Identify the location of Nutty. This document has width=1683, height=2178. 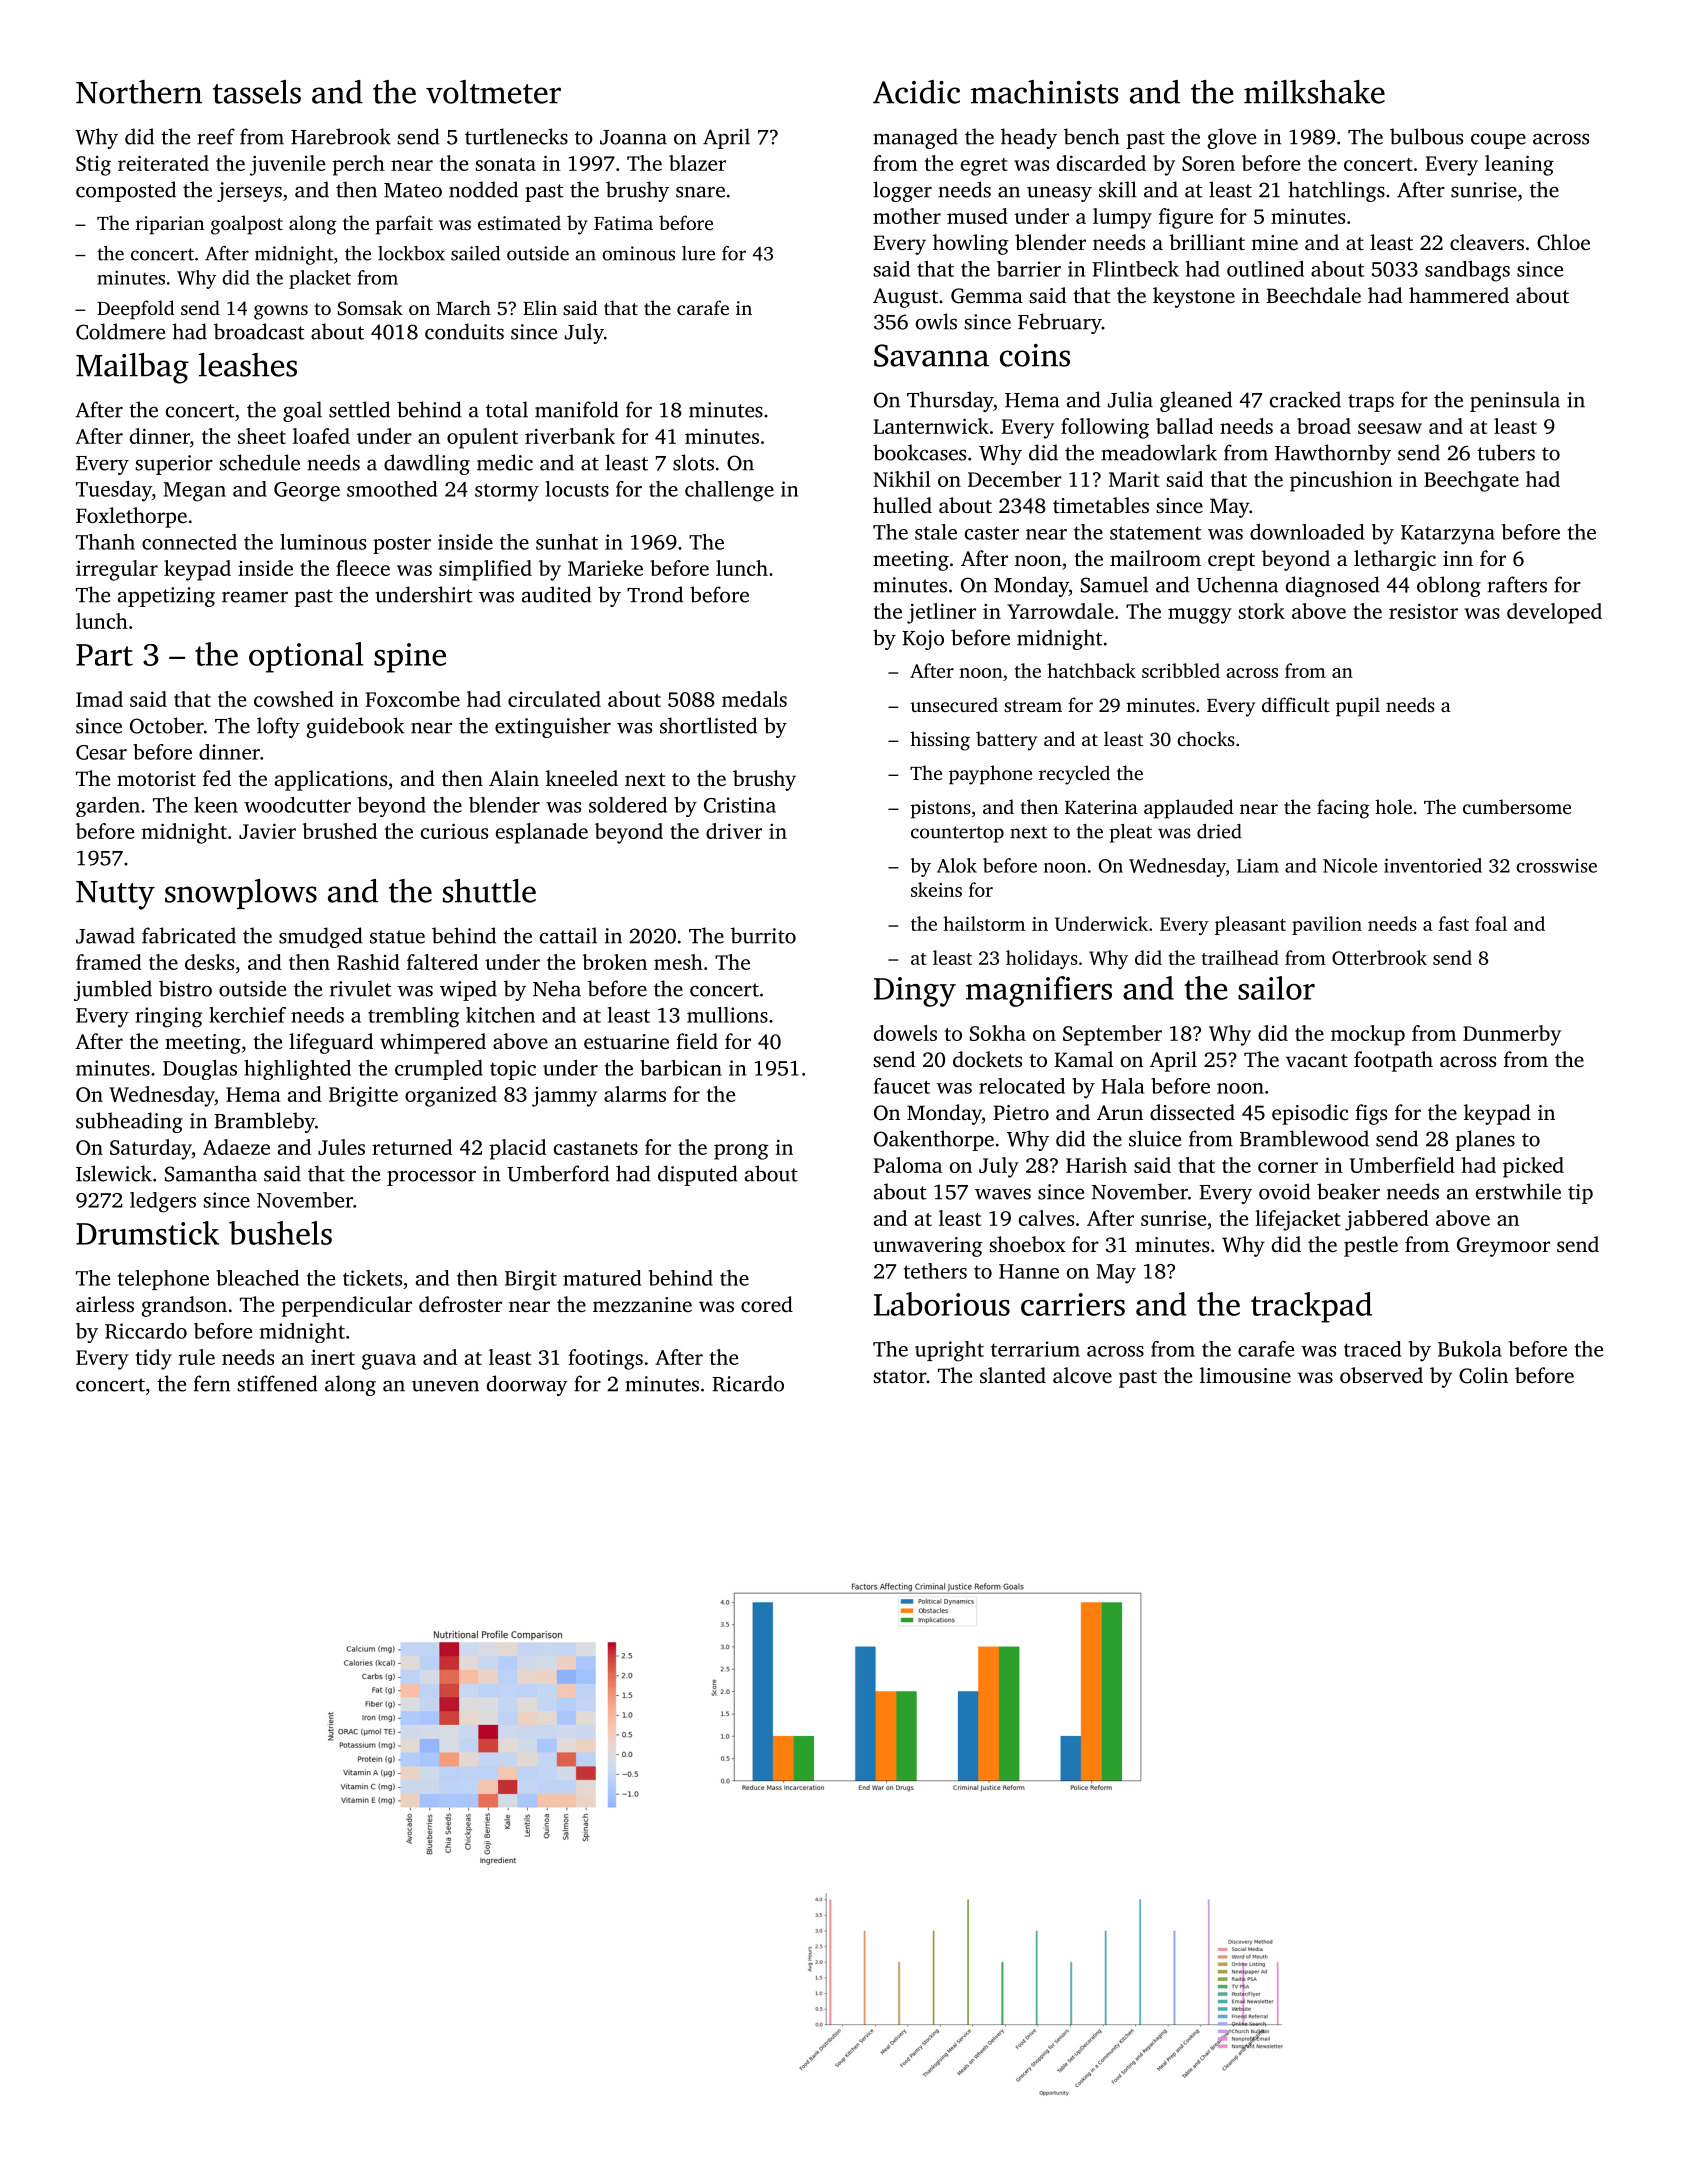
(115, 895).
